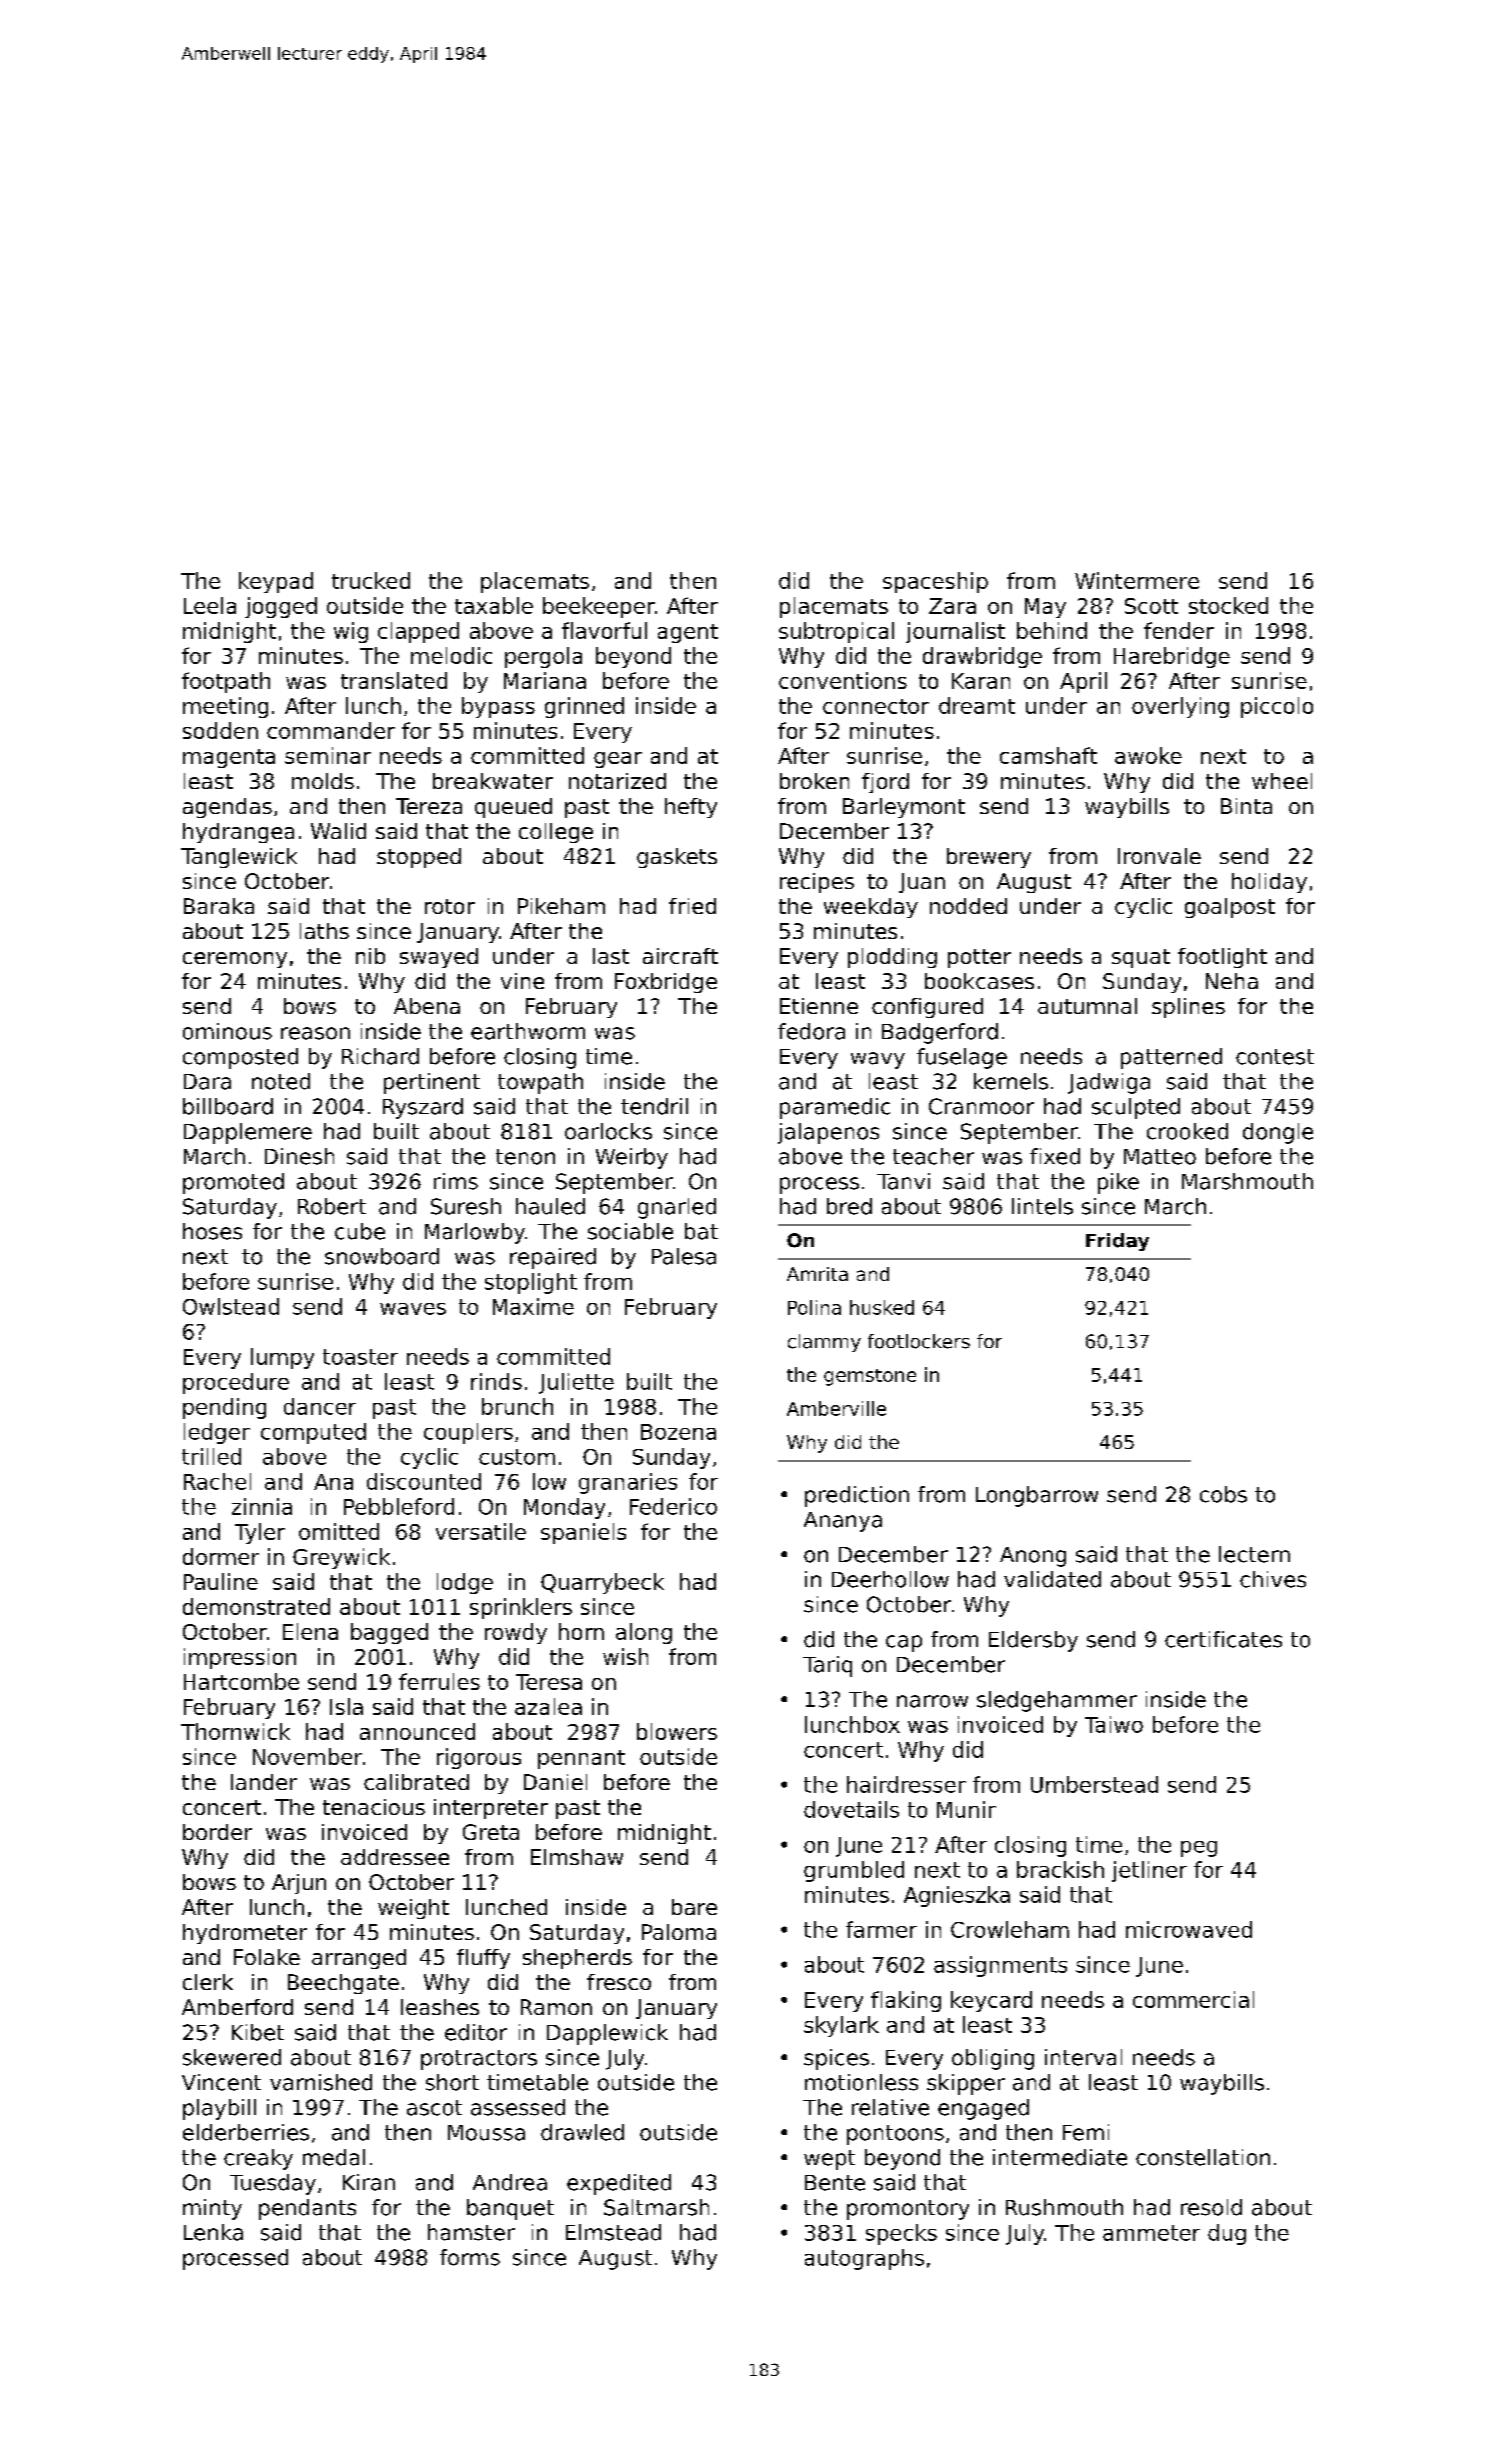 The height and width of the document is (2464, 1496). Describe the element at coordinates (843, 680) in the document. I see `conventions` at that location.
